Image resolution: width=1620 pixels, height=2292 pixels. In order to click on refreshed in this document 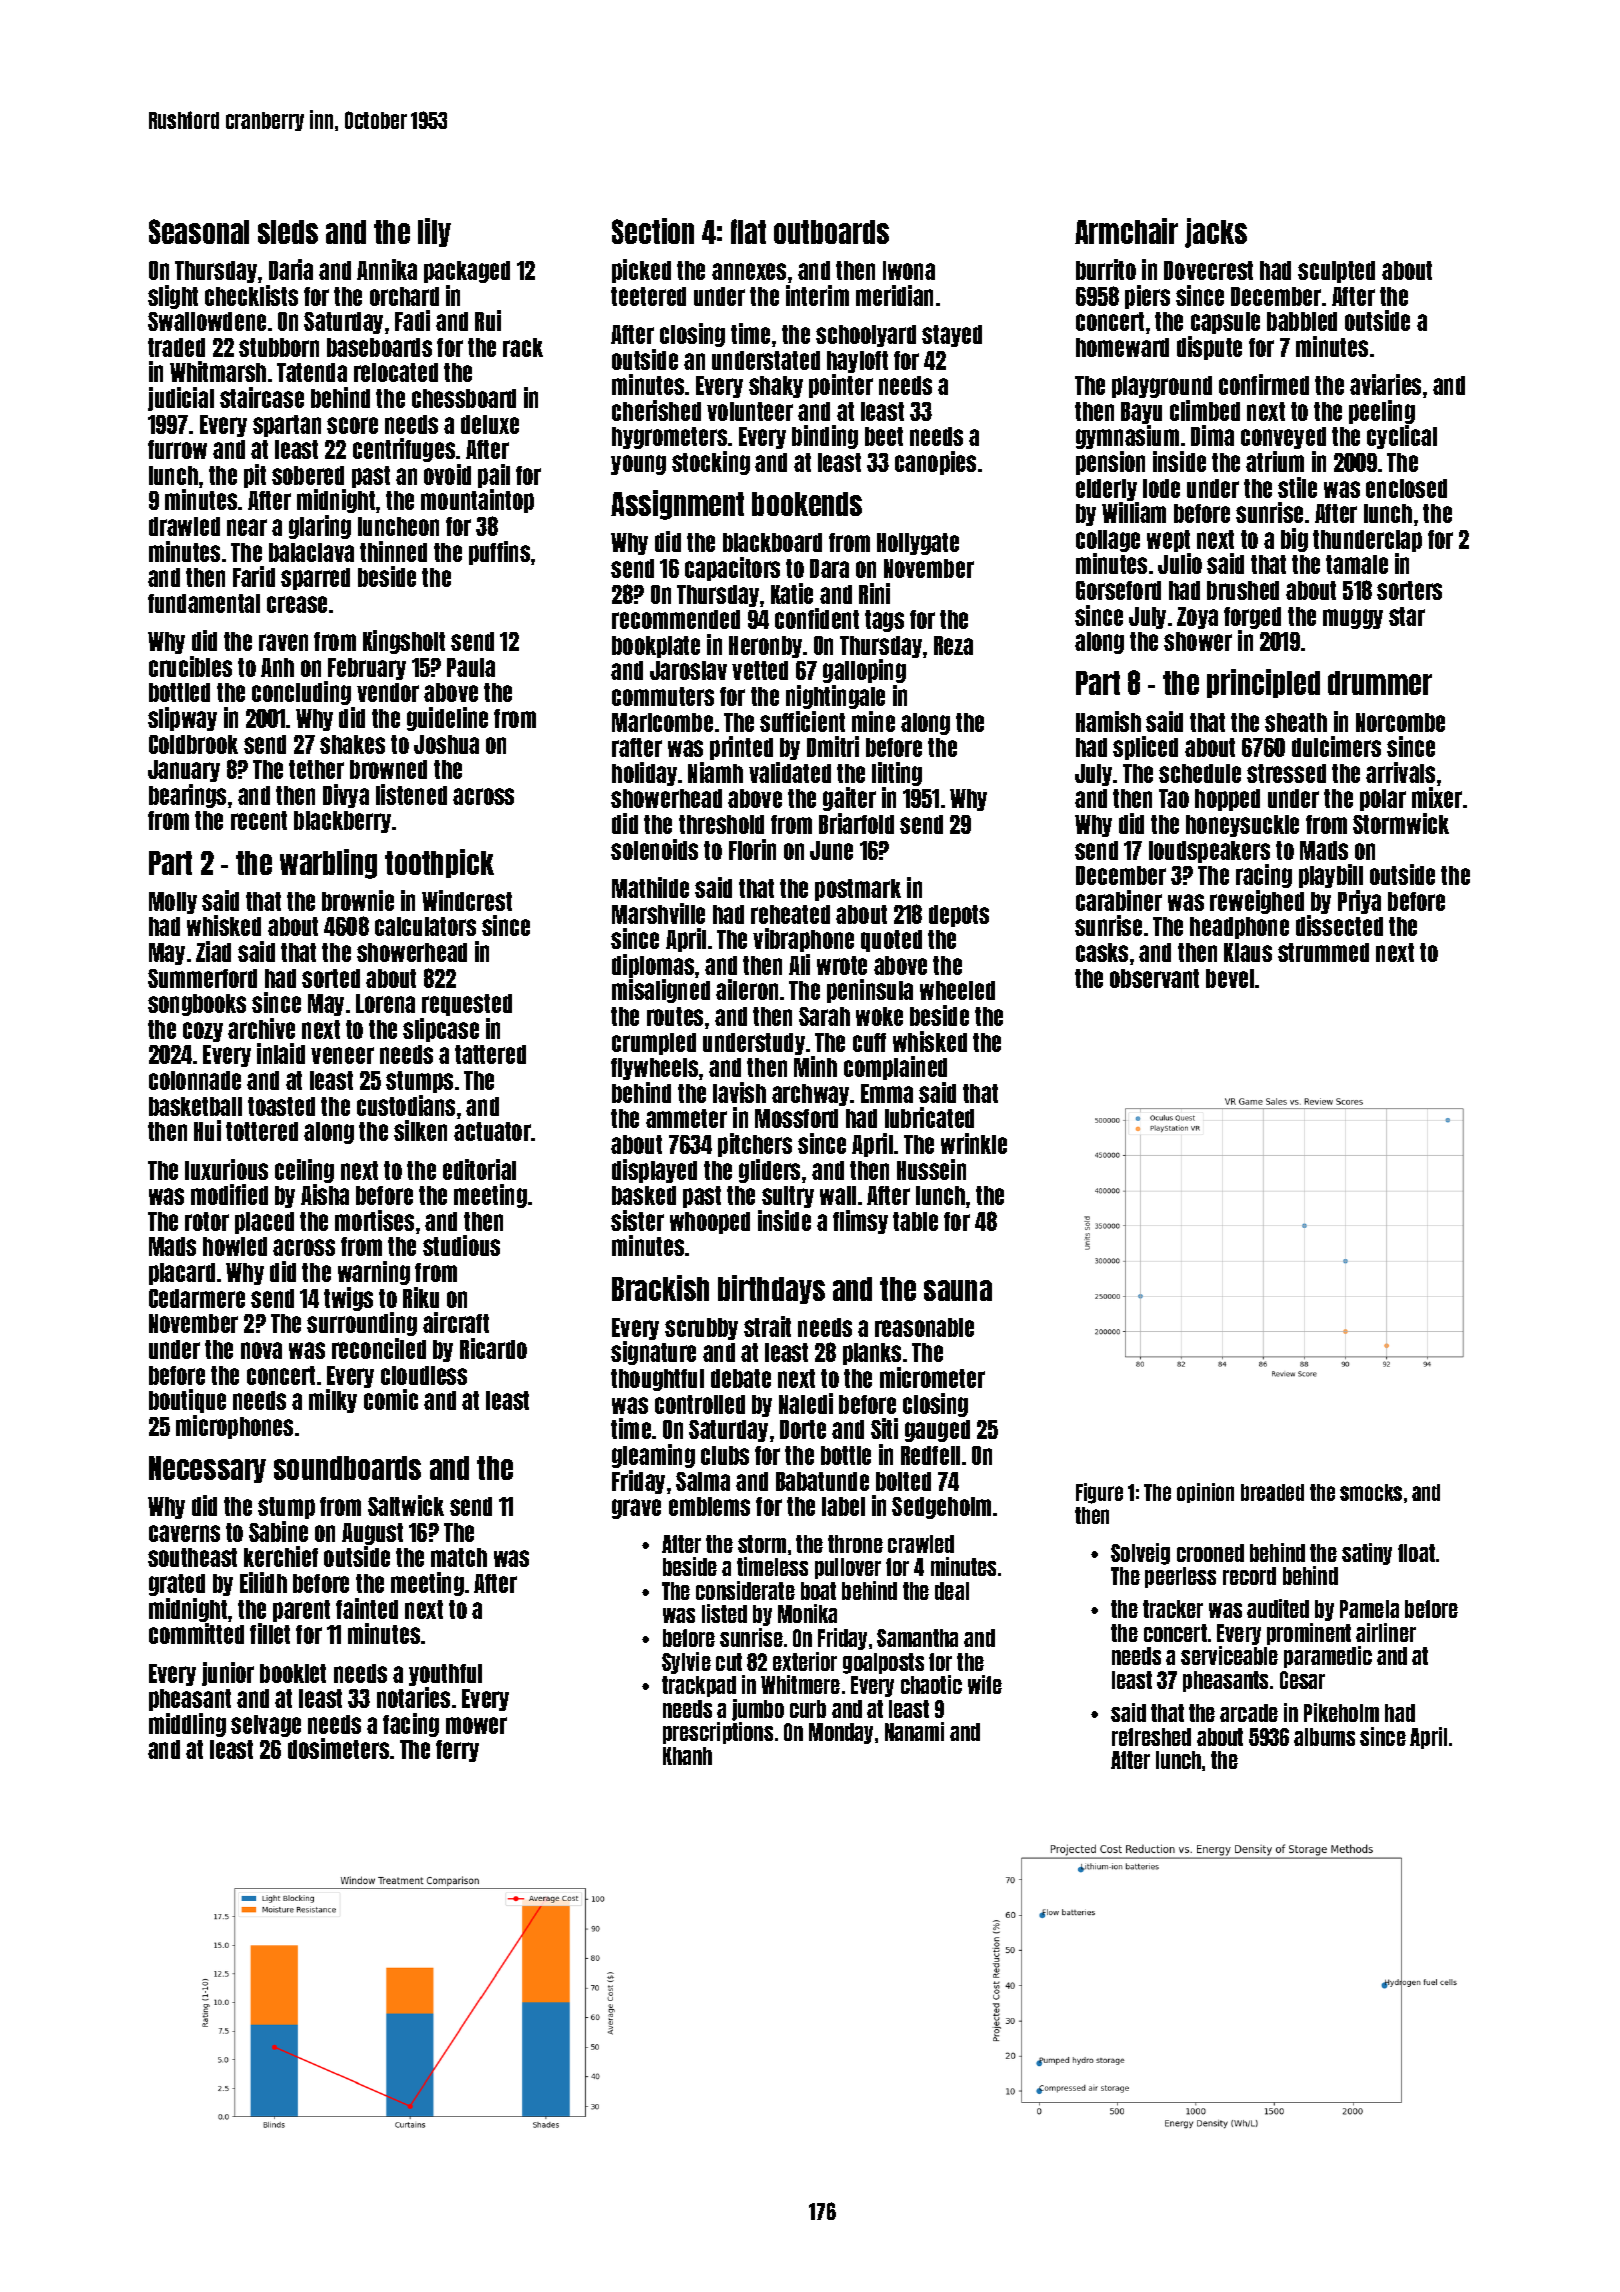, I will do `click(1151, 1737)`.
